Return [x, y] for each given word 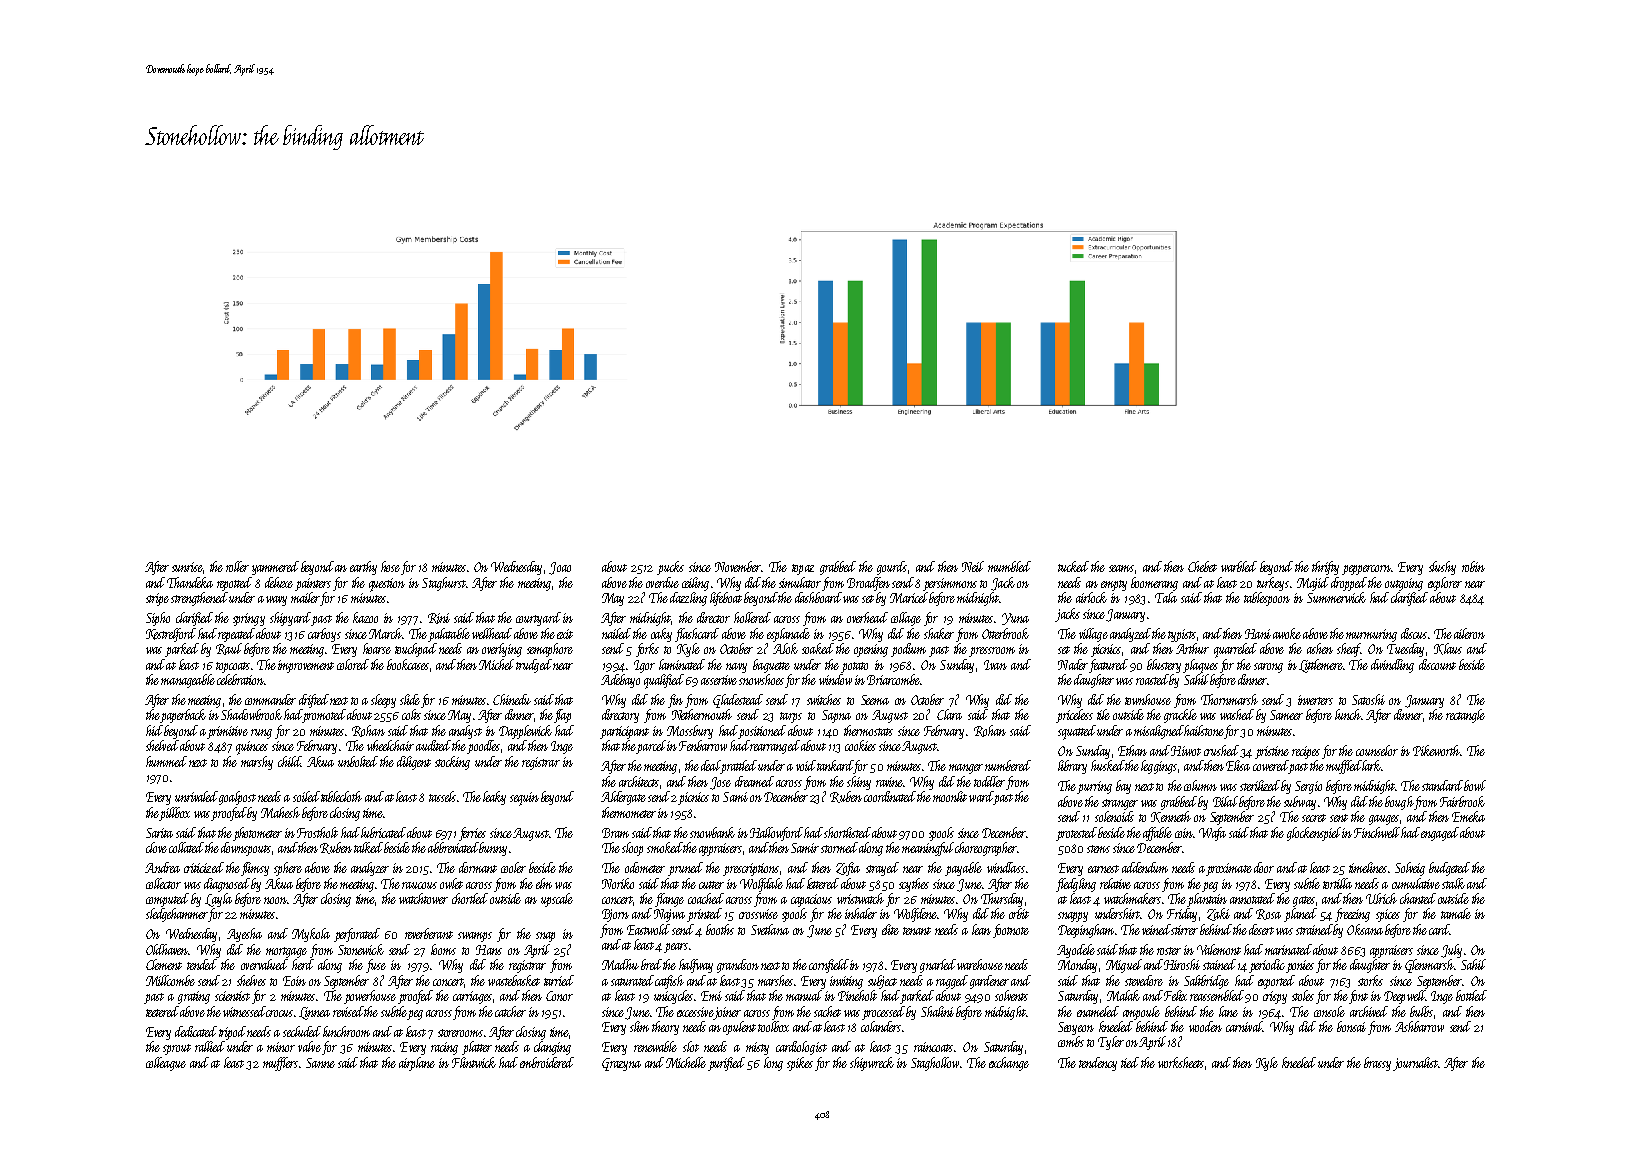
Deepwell [1404, 997]
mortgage [286, 952]
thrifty [1325, 568]
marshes [775, 980]
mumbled [1009, 566]
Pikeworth [1436, 750]
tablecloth [341, 796]
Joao [560, 568]
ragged [952, 982]
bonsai [1351, 1026]
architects [639, 781]
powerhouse [370, 997]
